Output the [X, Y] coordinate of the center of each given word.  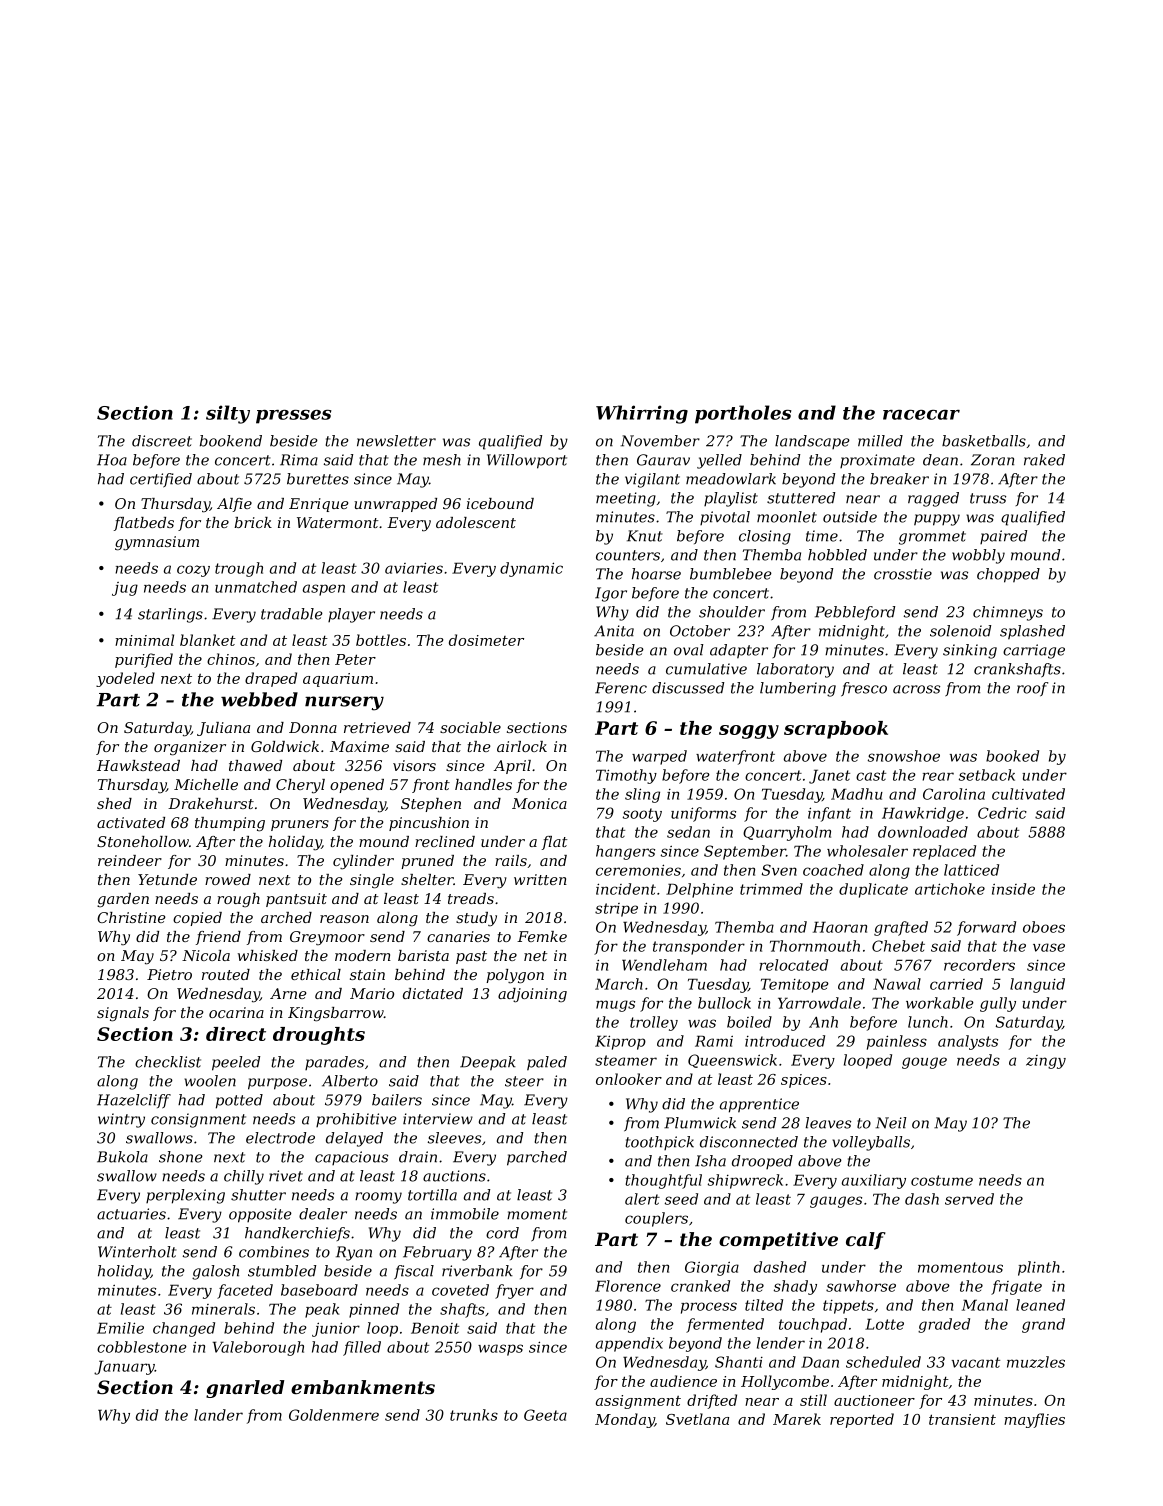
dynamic [531, 569]
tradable [292, 614]
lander [218, 1415]
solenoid [960, 631]
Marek [797, 1419]
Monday [625, 1420]
